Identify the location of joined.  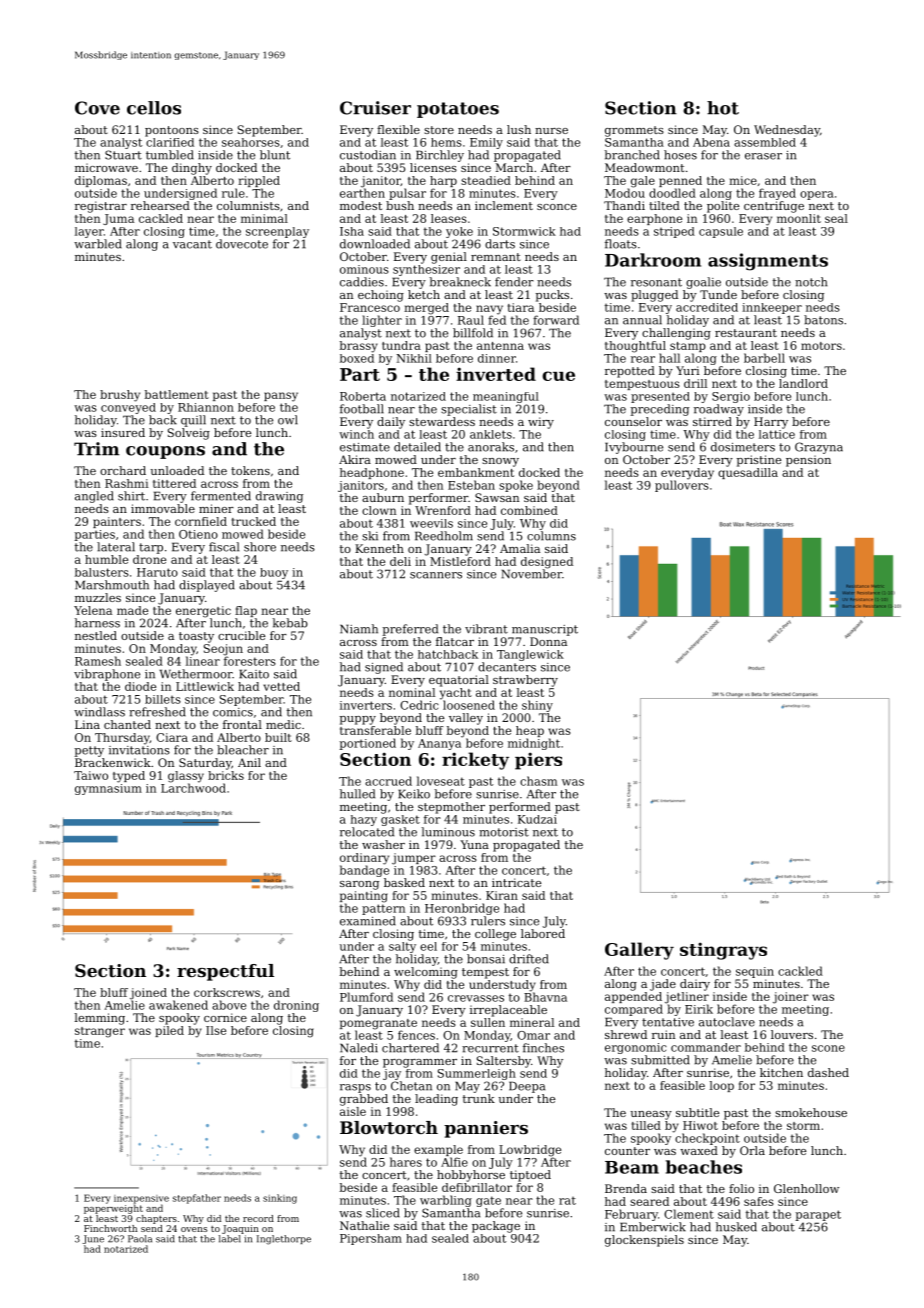
(148, 994).
